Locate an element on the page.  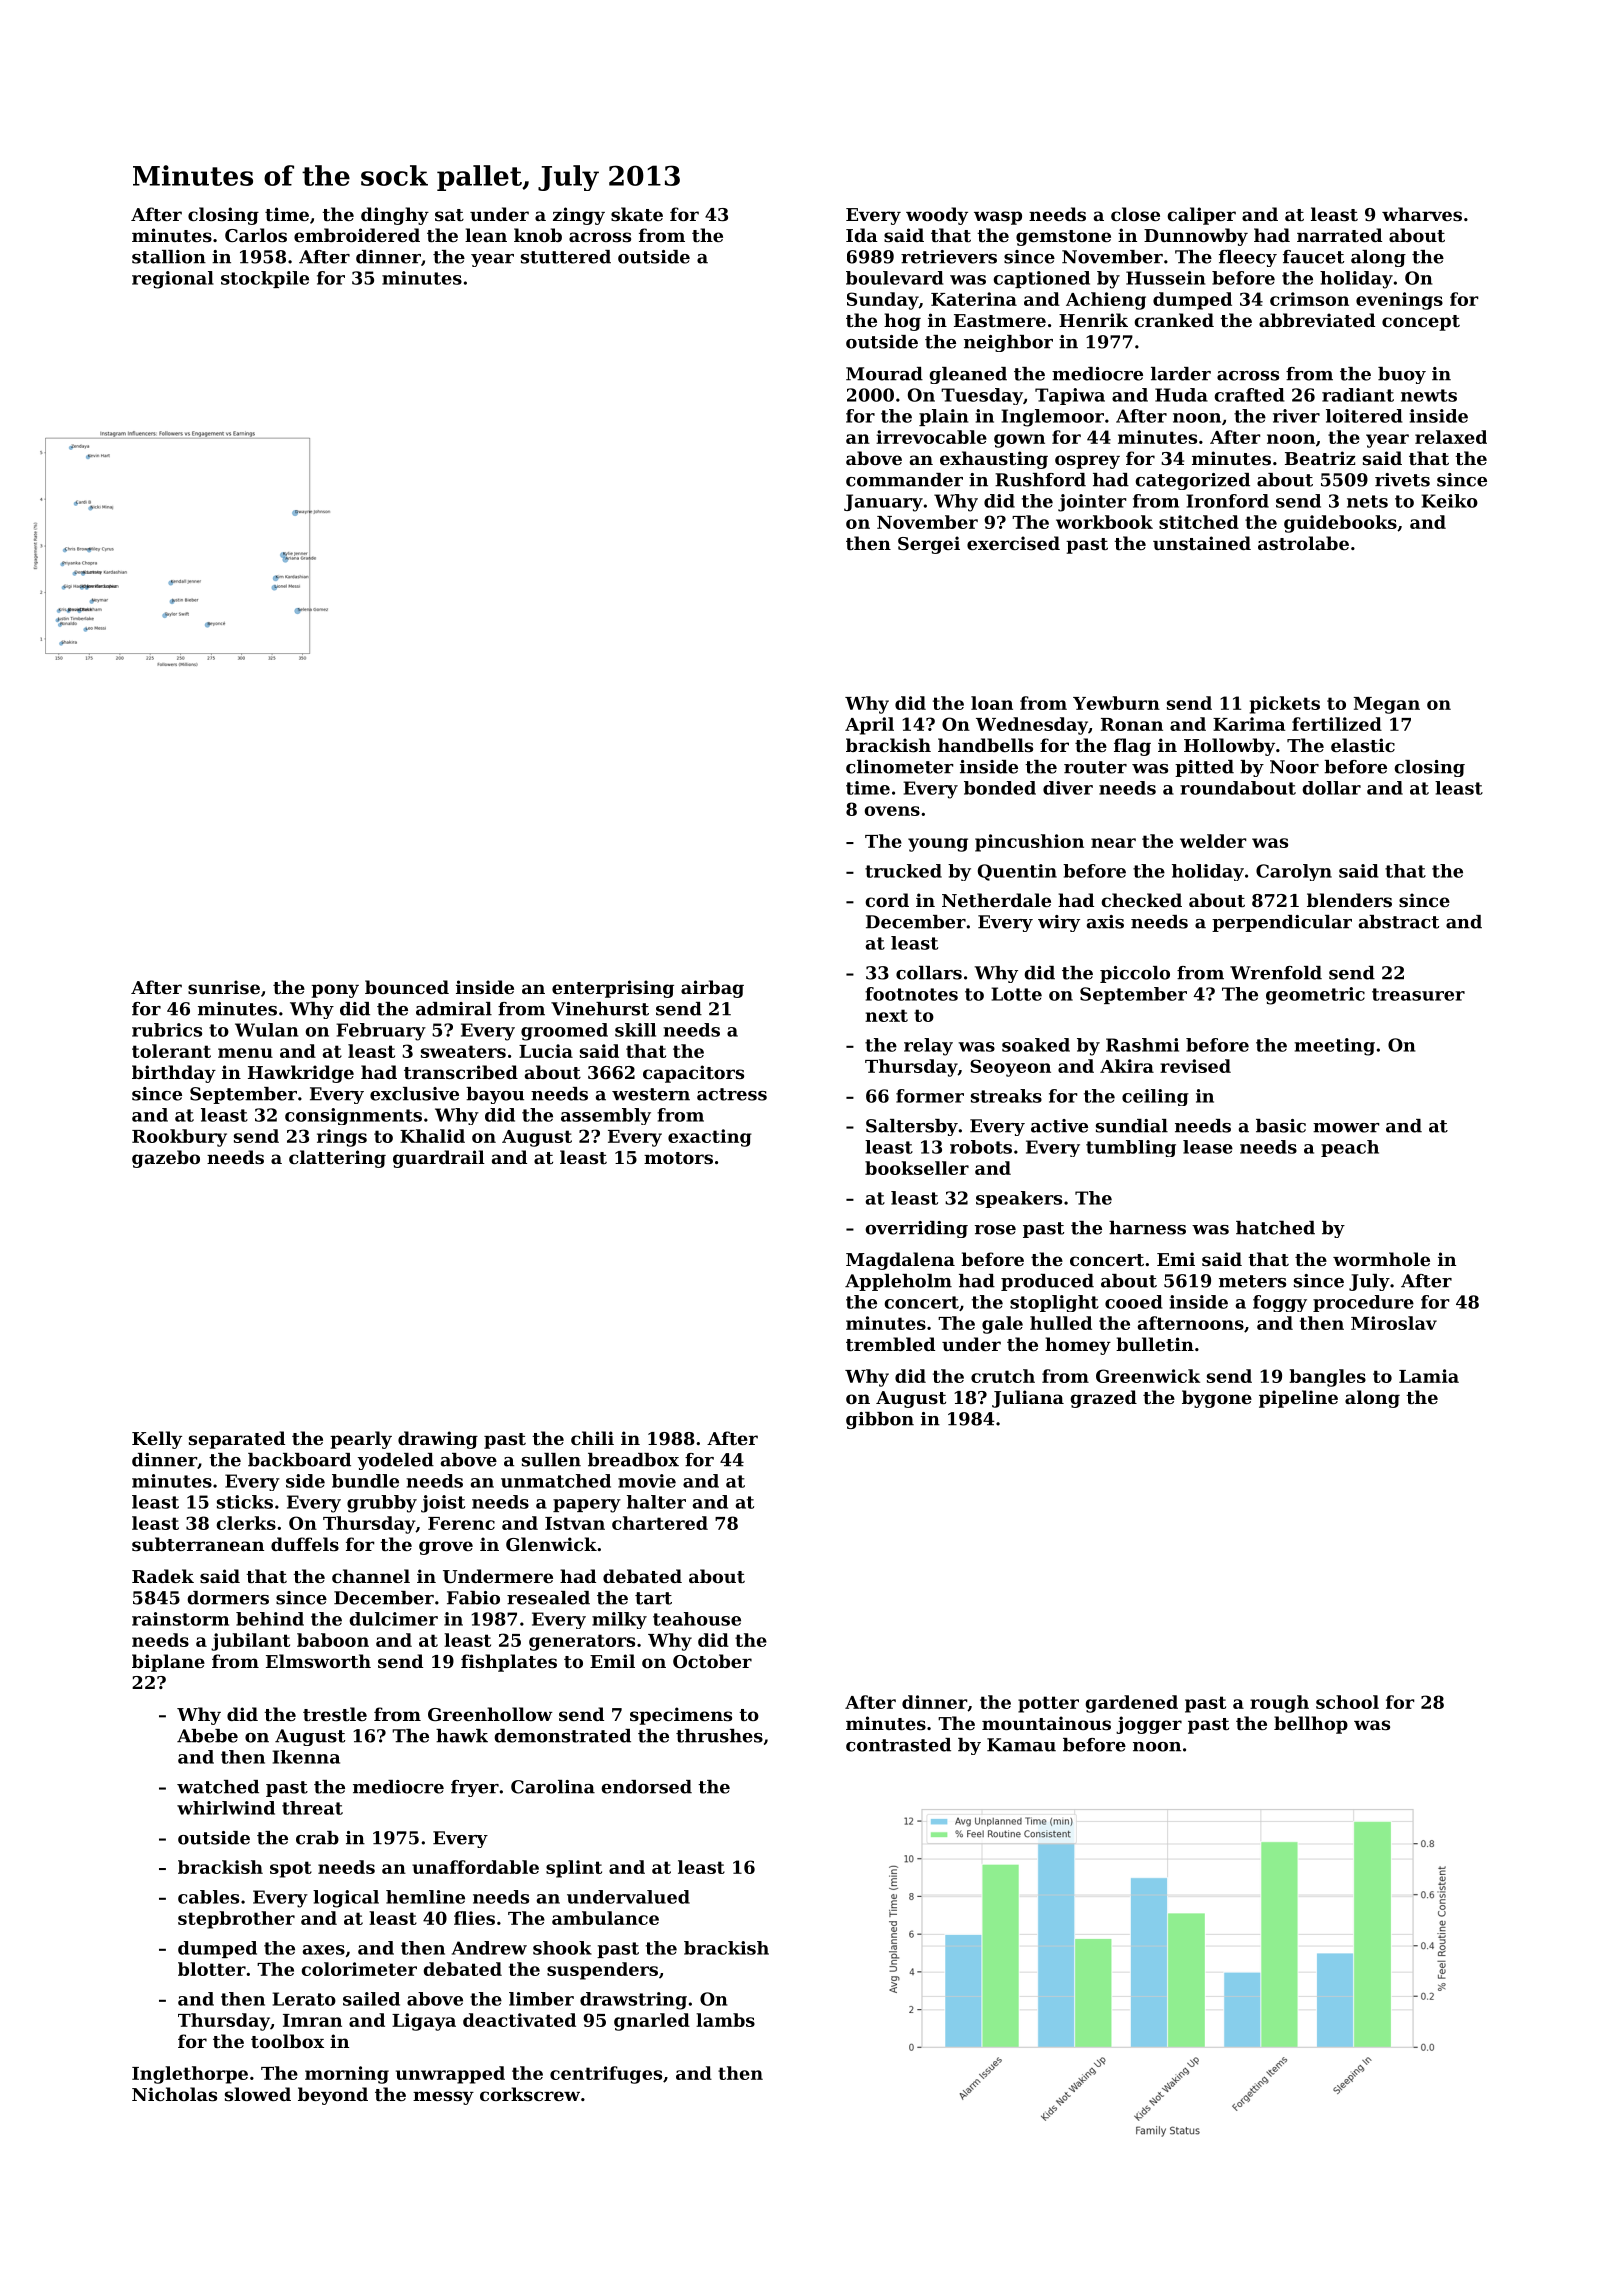
pearly is located at coordinates (361, 1440).
